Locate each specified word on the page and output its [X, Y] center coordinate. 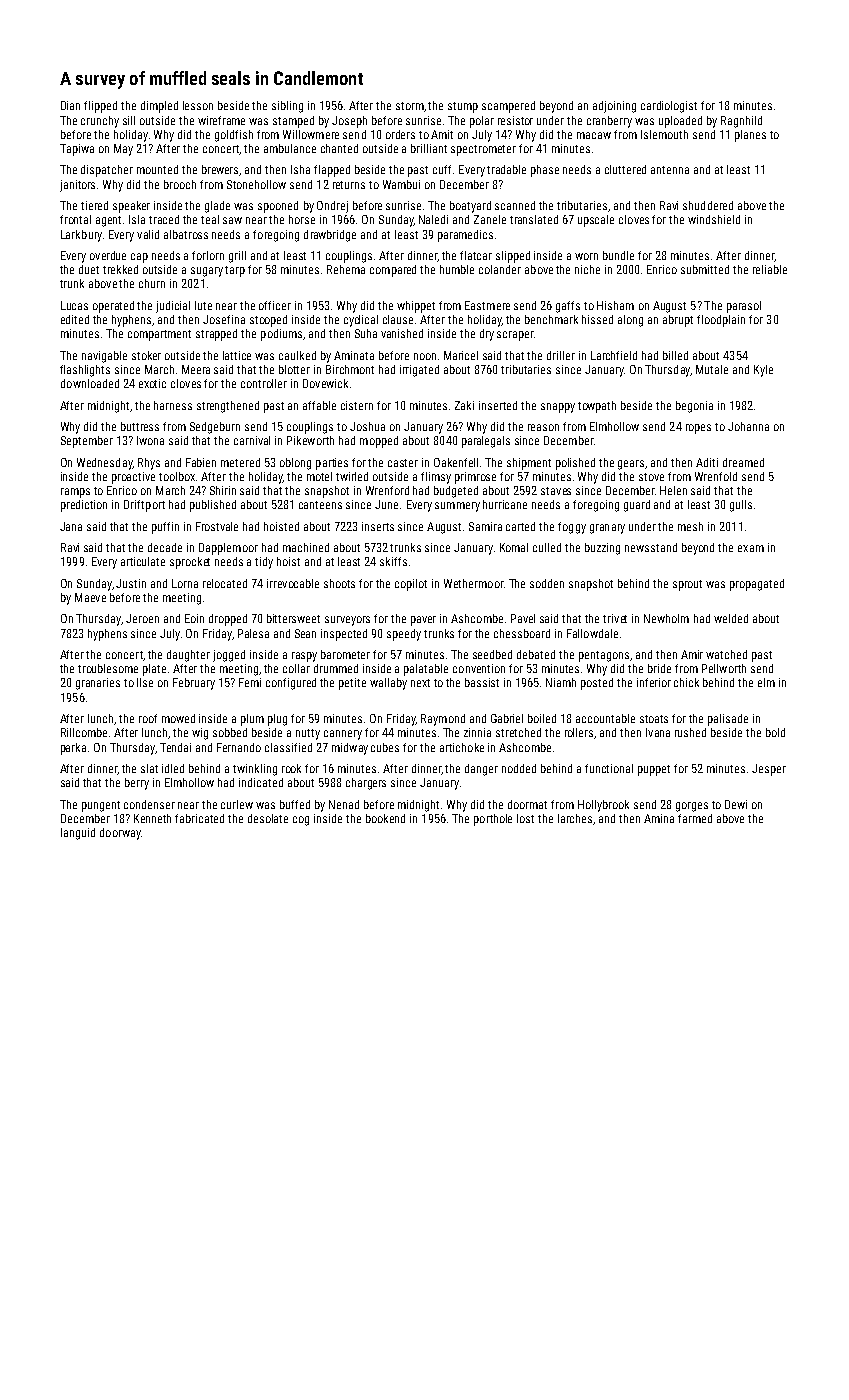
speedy [404, 635]
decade [165, 547]
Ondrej [332, 207]
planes [750, 136]
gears [632, 465]
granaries [98, 684]
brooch [180, 184]
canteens [320, 505]
